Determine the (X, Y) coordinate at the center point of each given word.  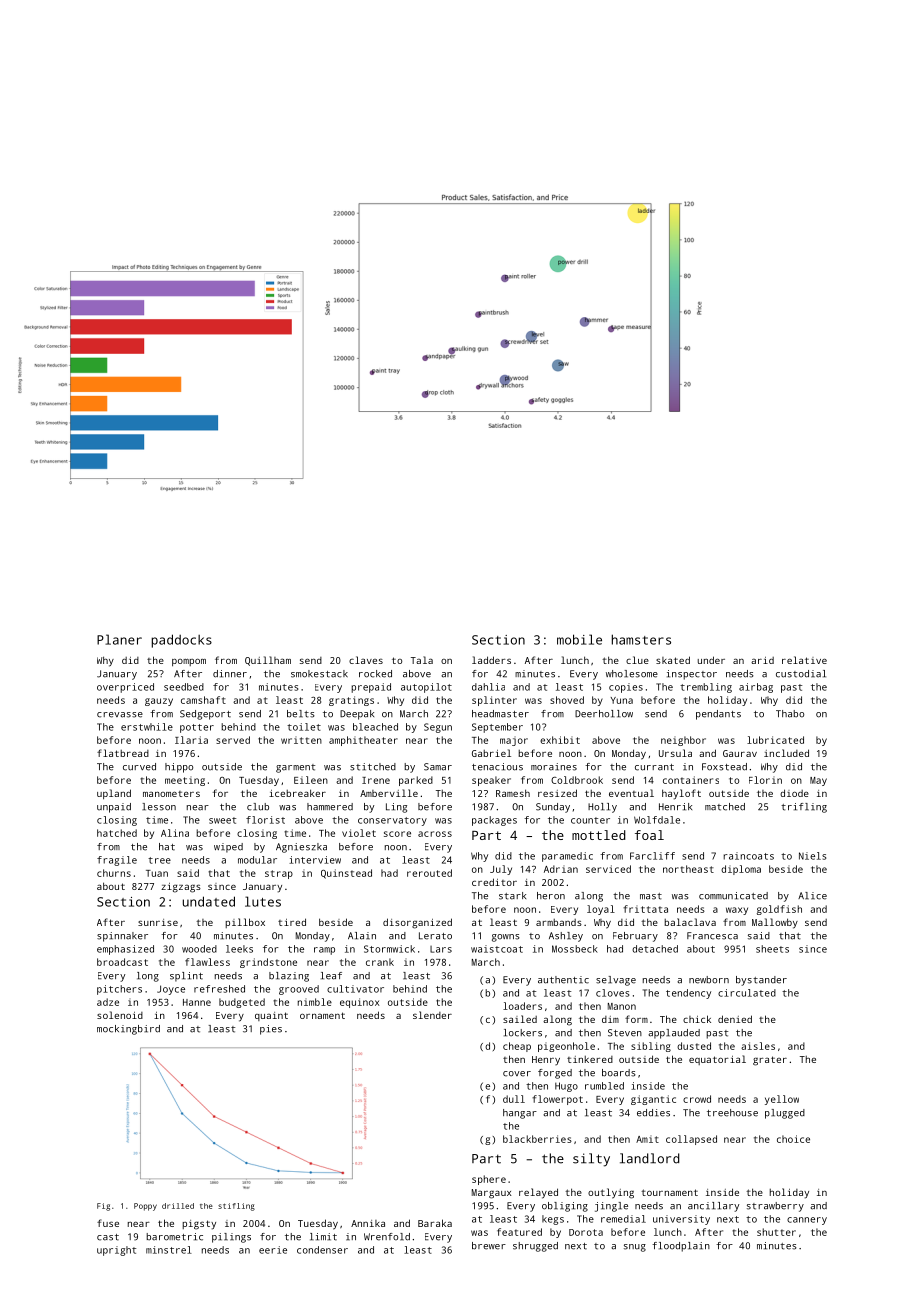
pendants (718, 715)
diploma (741, 870)
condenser (322, 1250)
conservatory (392, 821)
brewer (489, 1246)
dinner (230, 674)
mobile (579, 639)
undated (209, 901)
